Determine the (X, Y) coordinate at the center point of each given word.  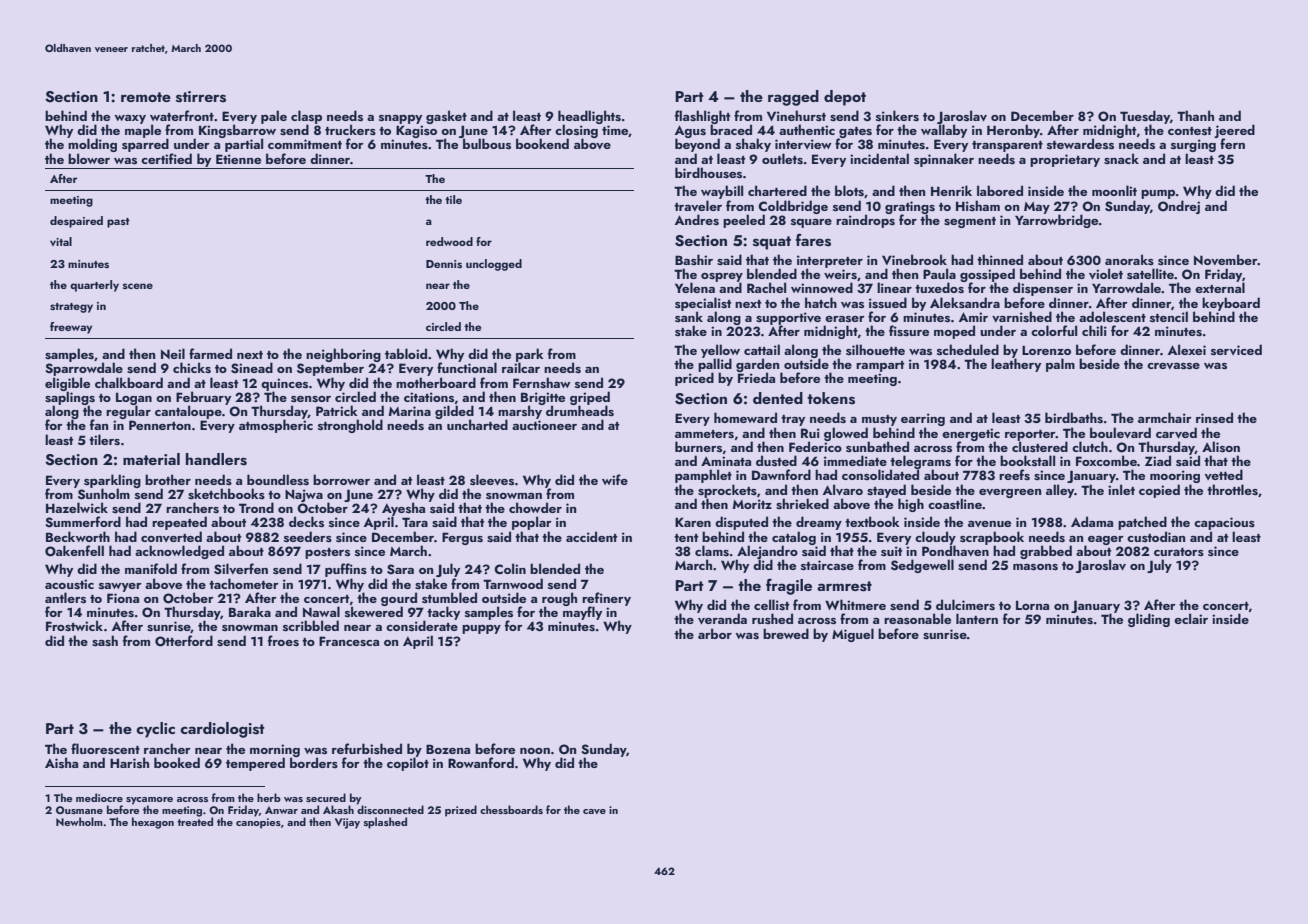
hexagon (153, 823)
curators (1179, 552)
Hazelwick (77, 507)
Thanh (1195, 115)
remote (146, 97)
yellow (720, 351)
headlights (589, 117)
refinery (606, 599)
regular (128, 412)
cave (594, 811)
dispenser (1043, 289)
